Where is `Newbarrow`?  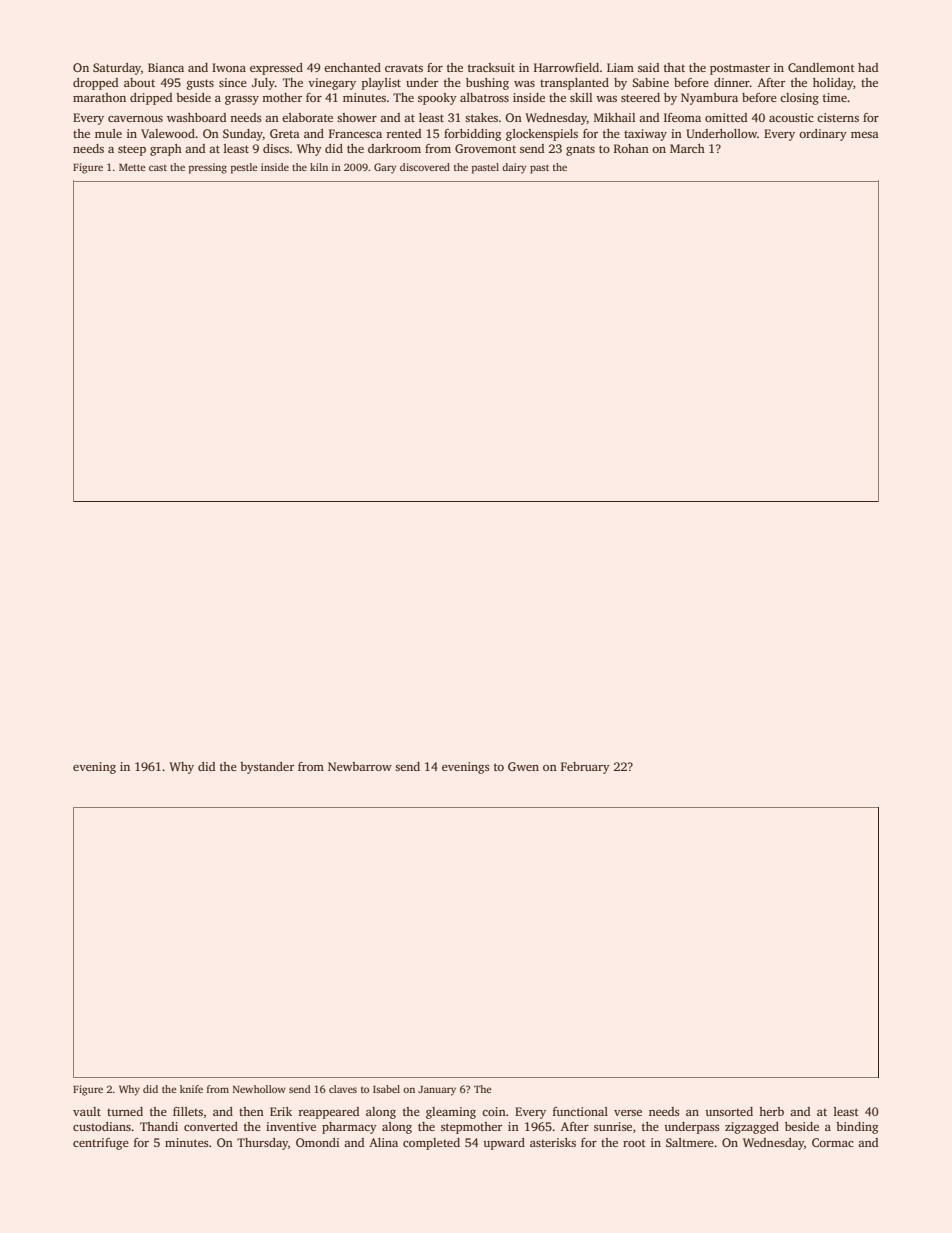 Newbarrow is located at coordinates (360, 766).
